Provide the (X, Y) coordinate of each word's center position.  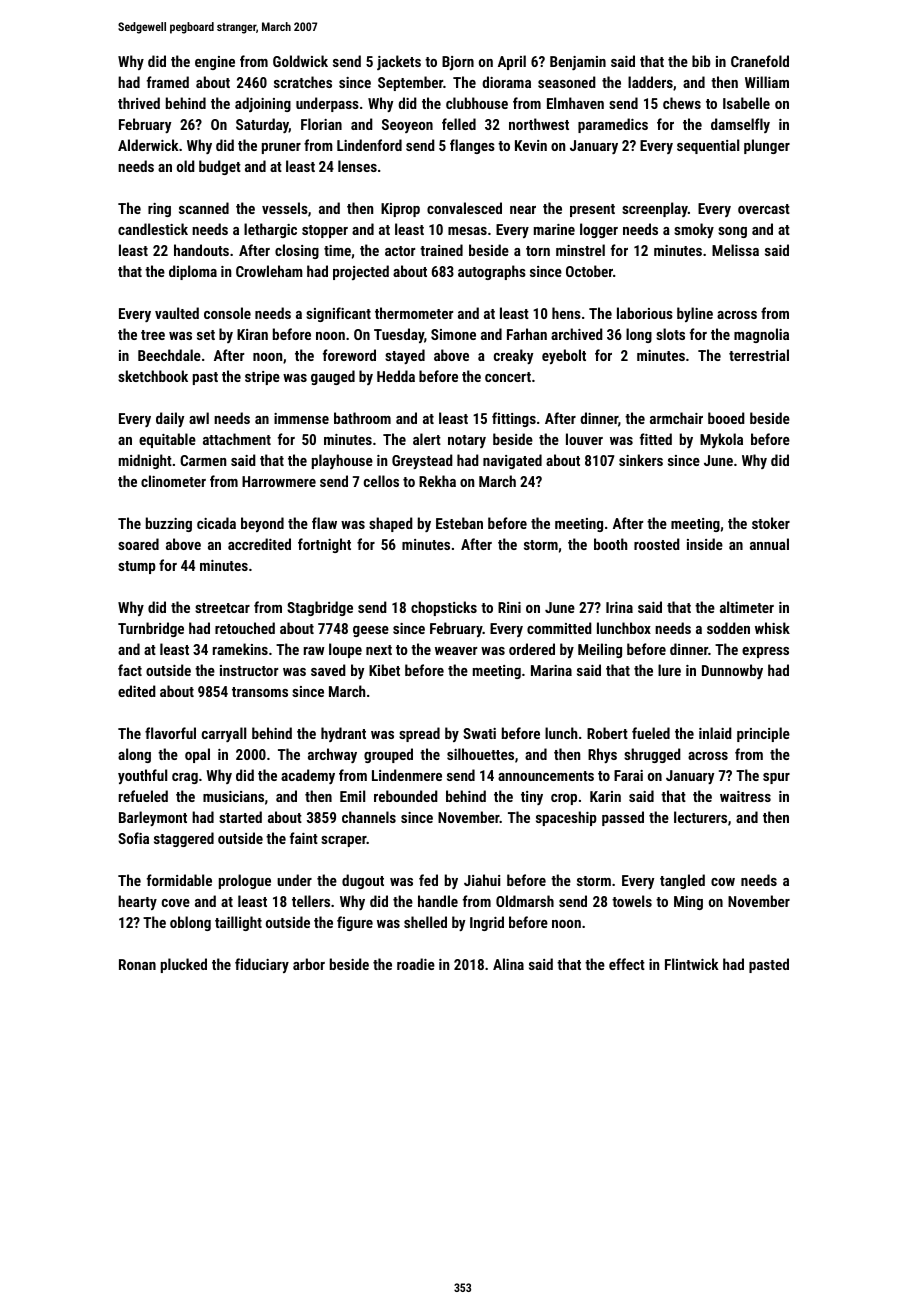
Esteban (459, 523)
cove (176, 903)
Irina (619, 607)
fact (130, 670)
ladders (650, 82)
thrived (139, 103)
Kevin (531, 145)
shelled (425, 922)
